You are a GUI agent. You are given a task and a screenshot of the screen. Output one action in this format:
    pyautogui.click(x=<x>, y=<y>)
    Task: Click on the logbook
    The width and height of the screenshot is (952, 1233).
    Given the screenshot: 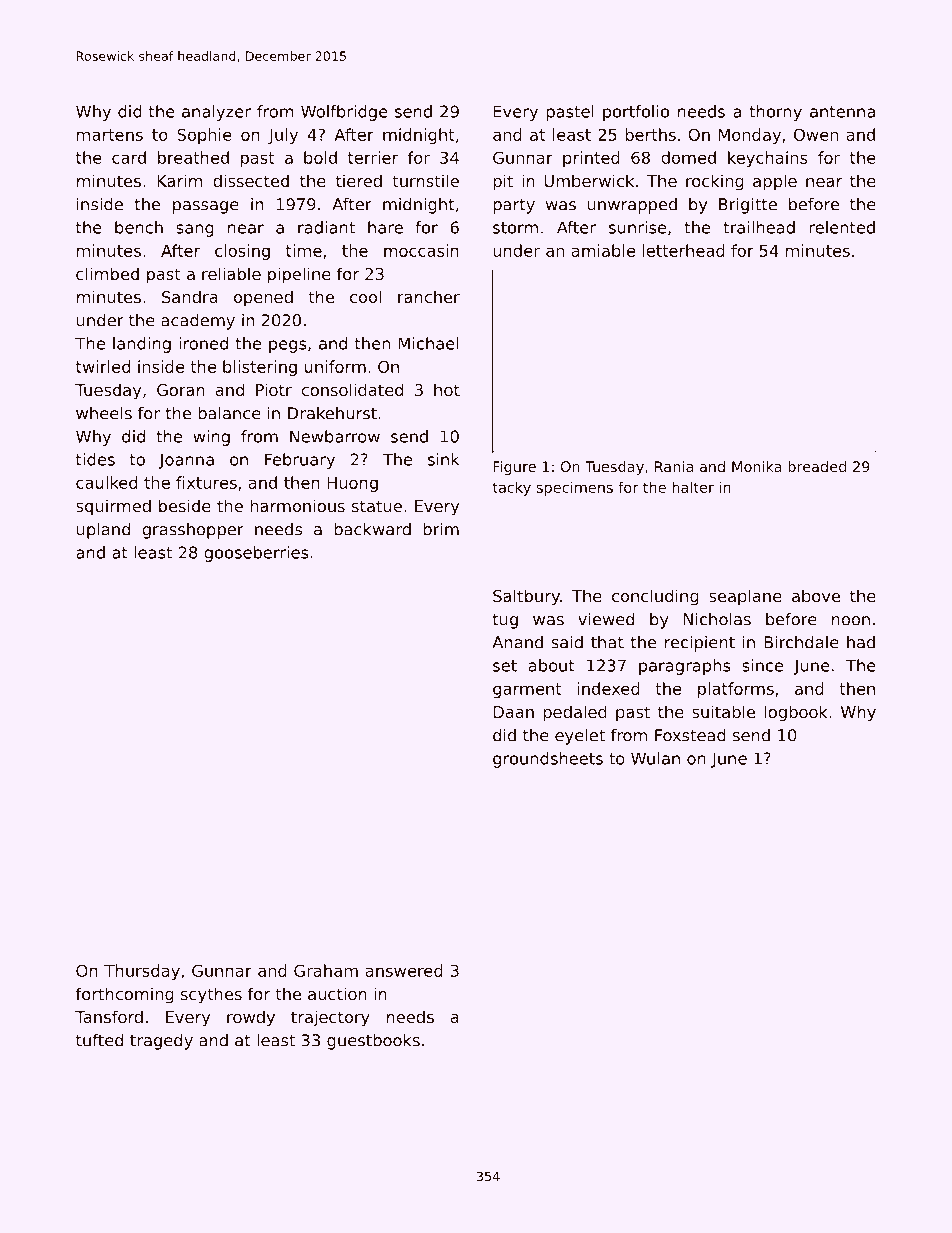 What is the action you would take?
    pyautogui.click(x=796, y=713)
